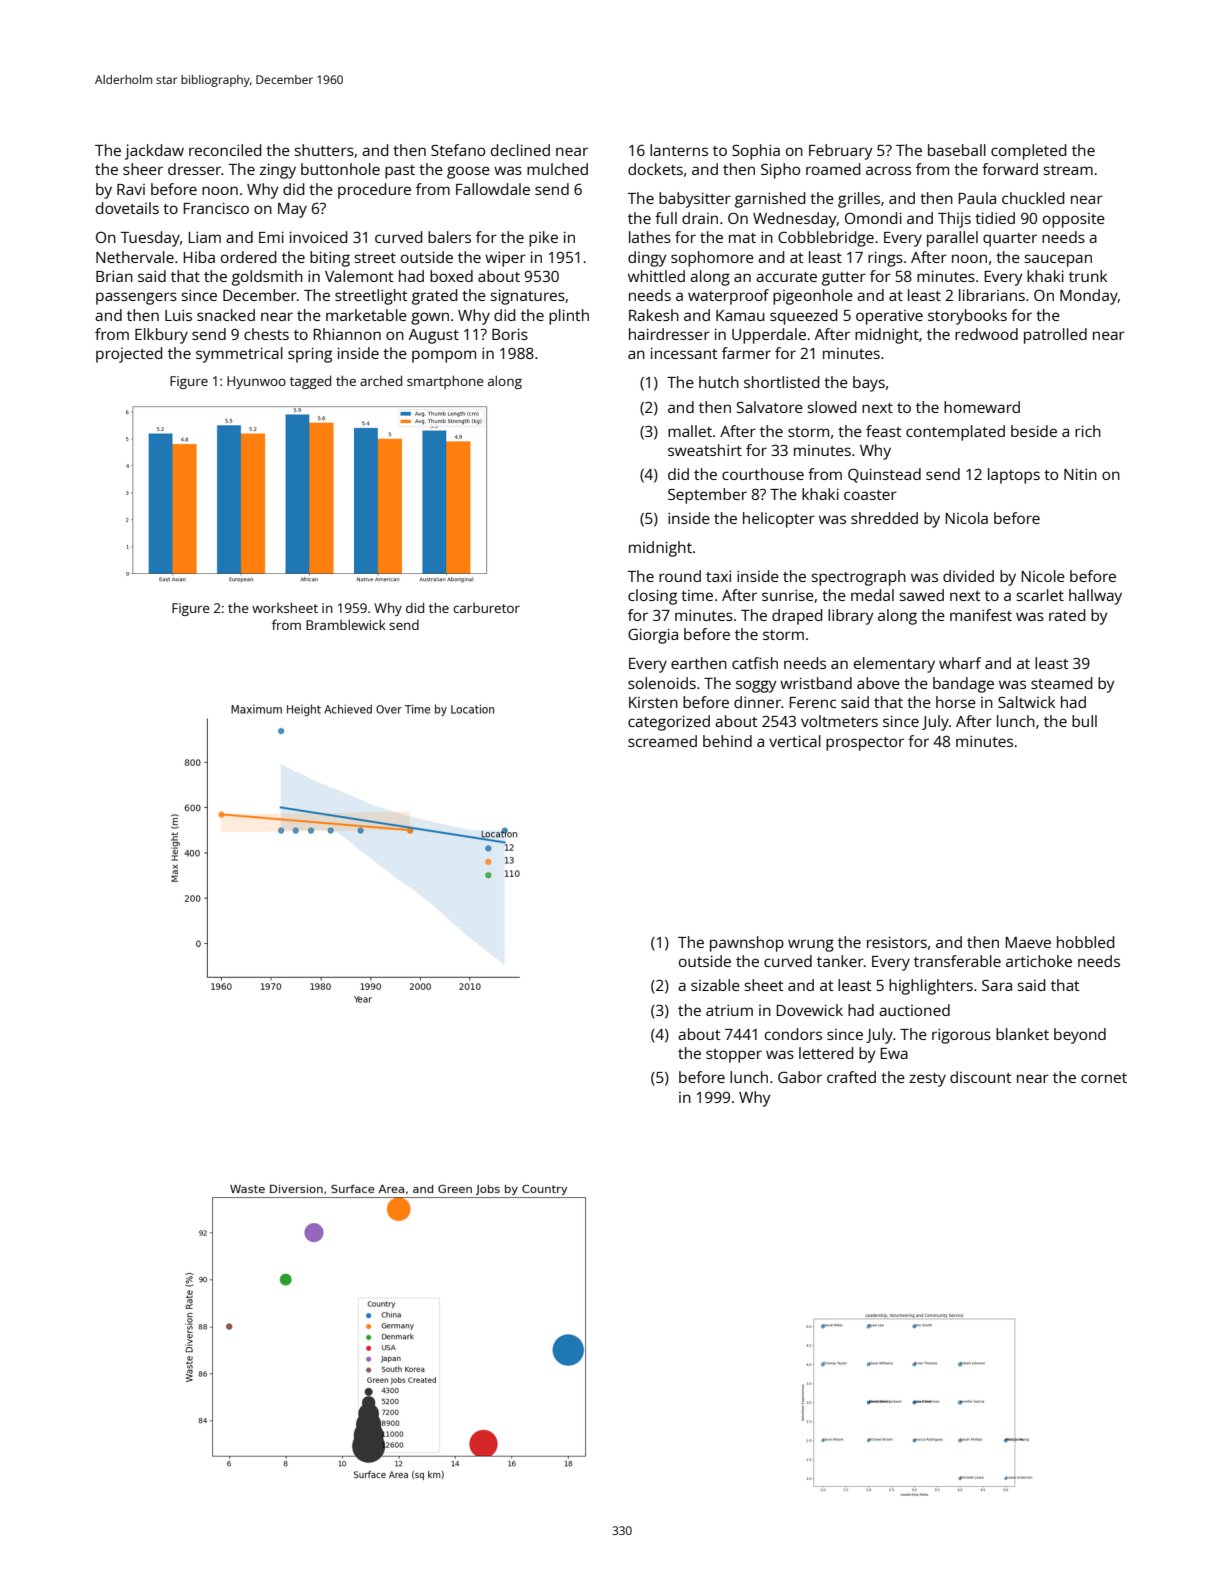 The height and width of the screenshot is (1583, 1224). I want to click on sizable, so click(715, 985).
